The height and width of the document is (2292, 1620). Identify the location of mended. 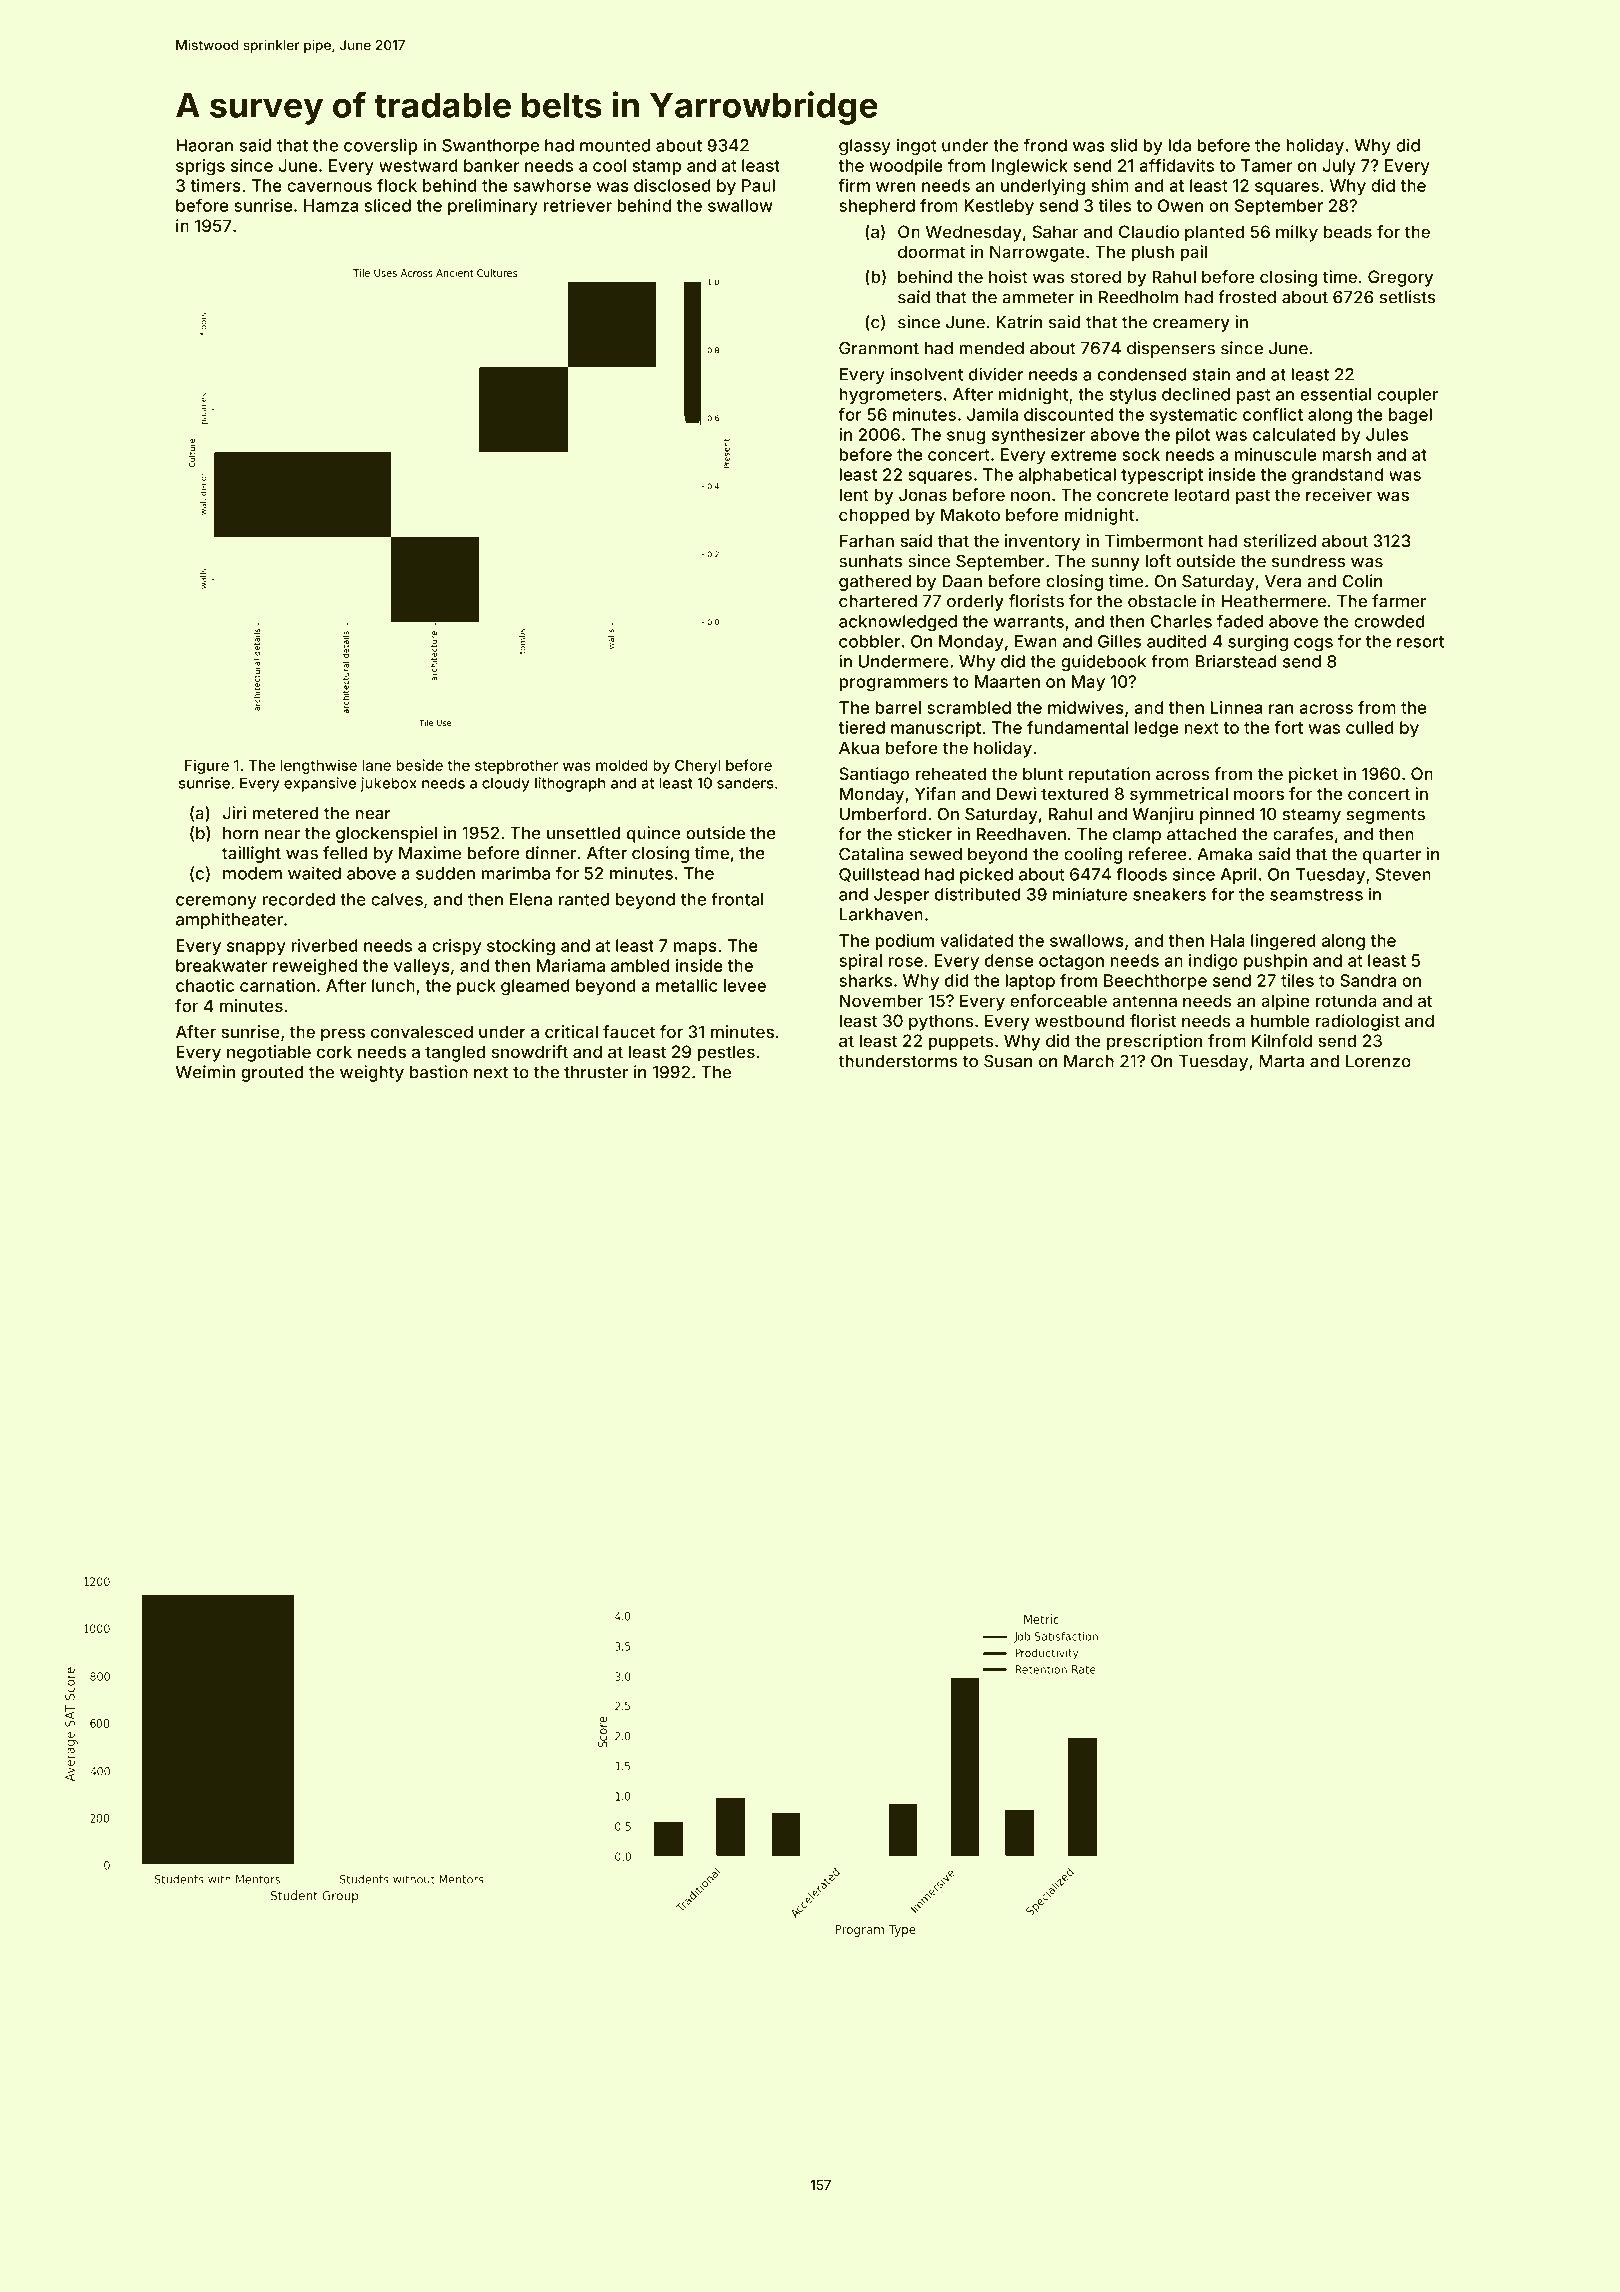
(991, 348).
